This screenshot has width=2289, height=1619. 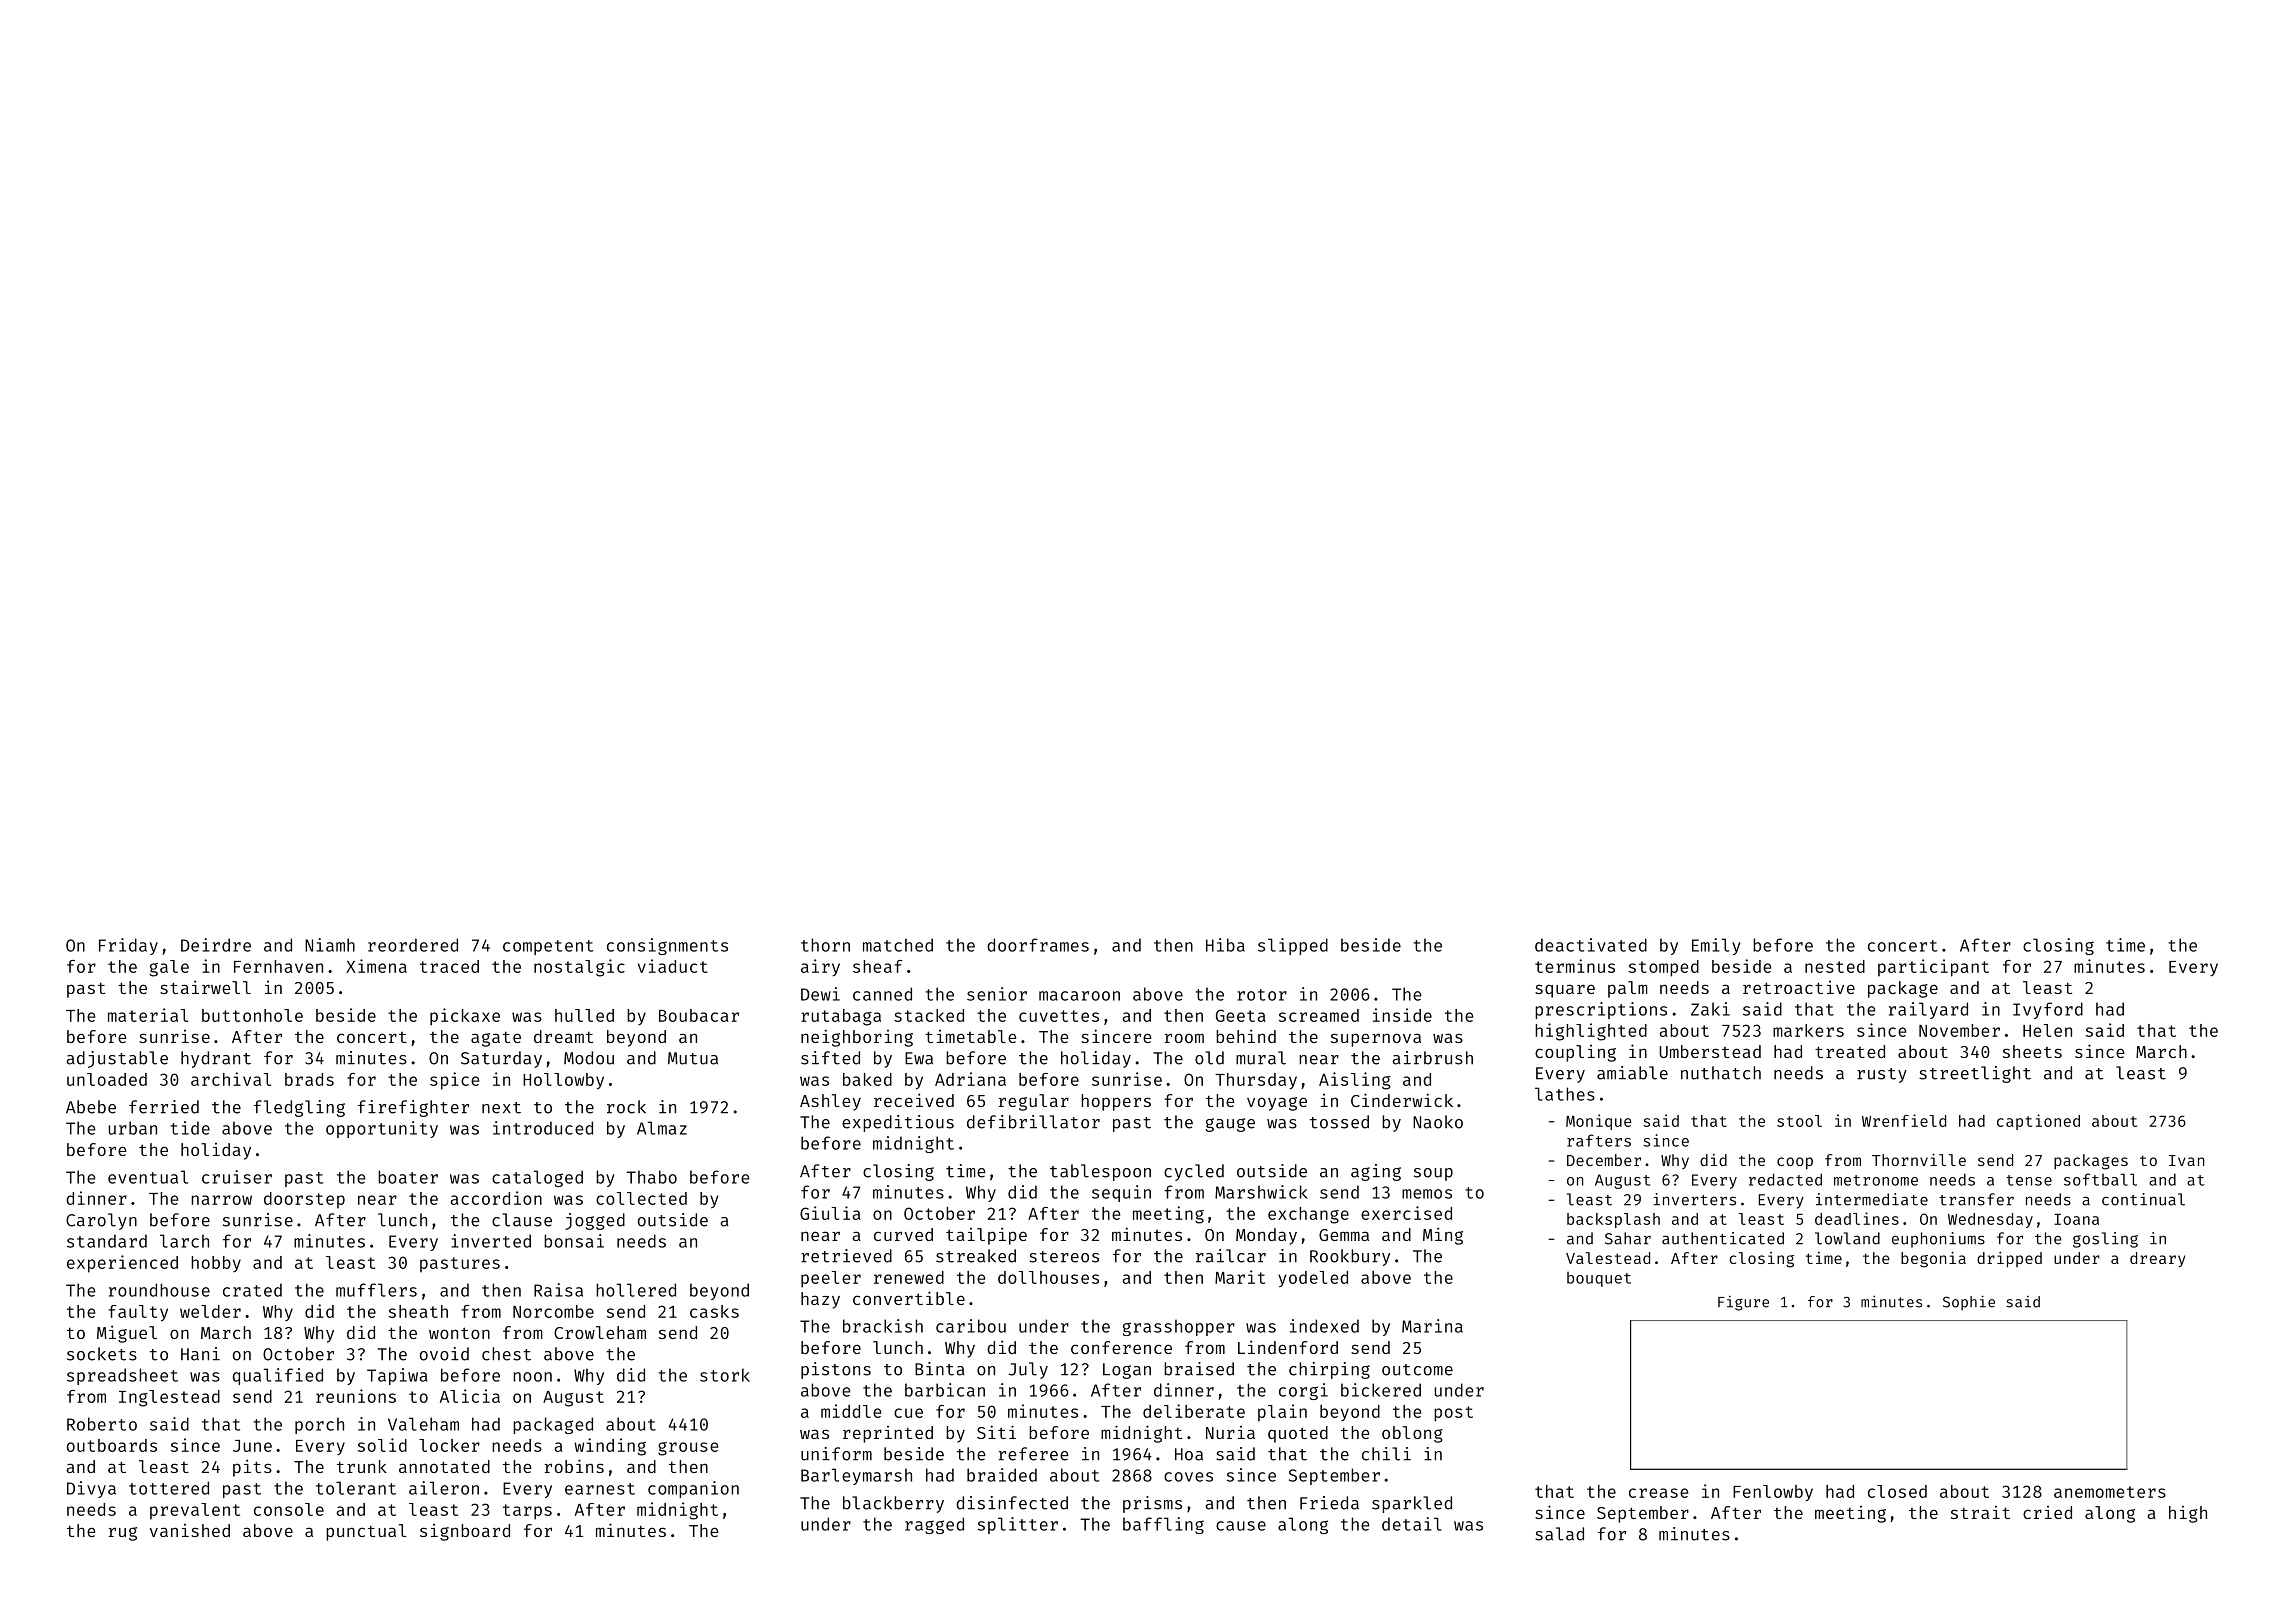 What do you see at coordinates (501, 1059) in the screenshot?
I see `Saturday` at bounding box center [501, 1059].
